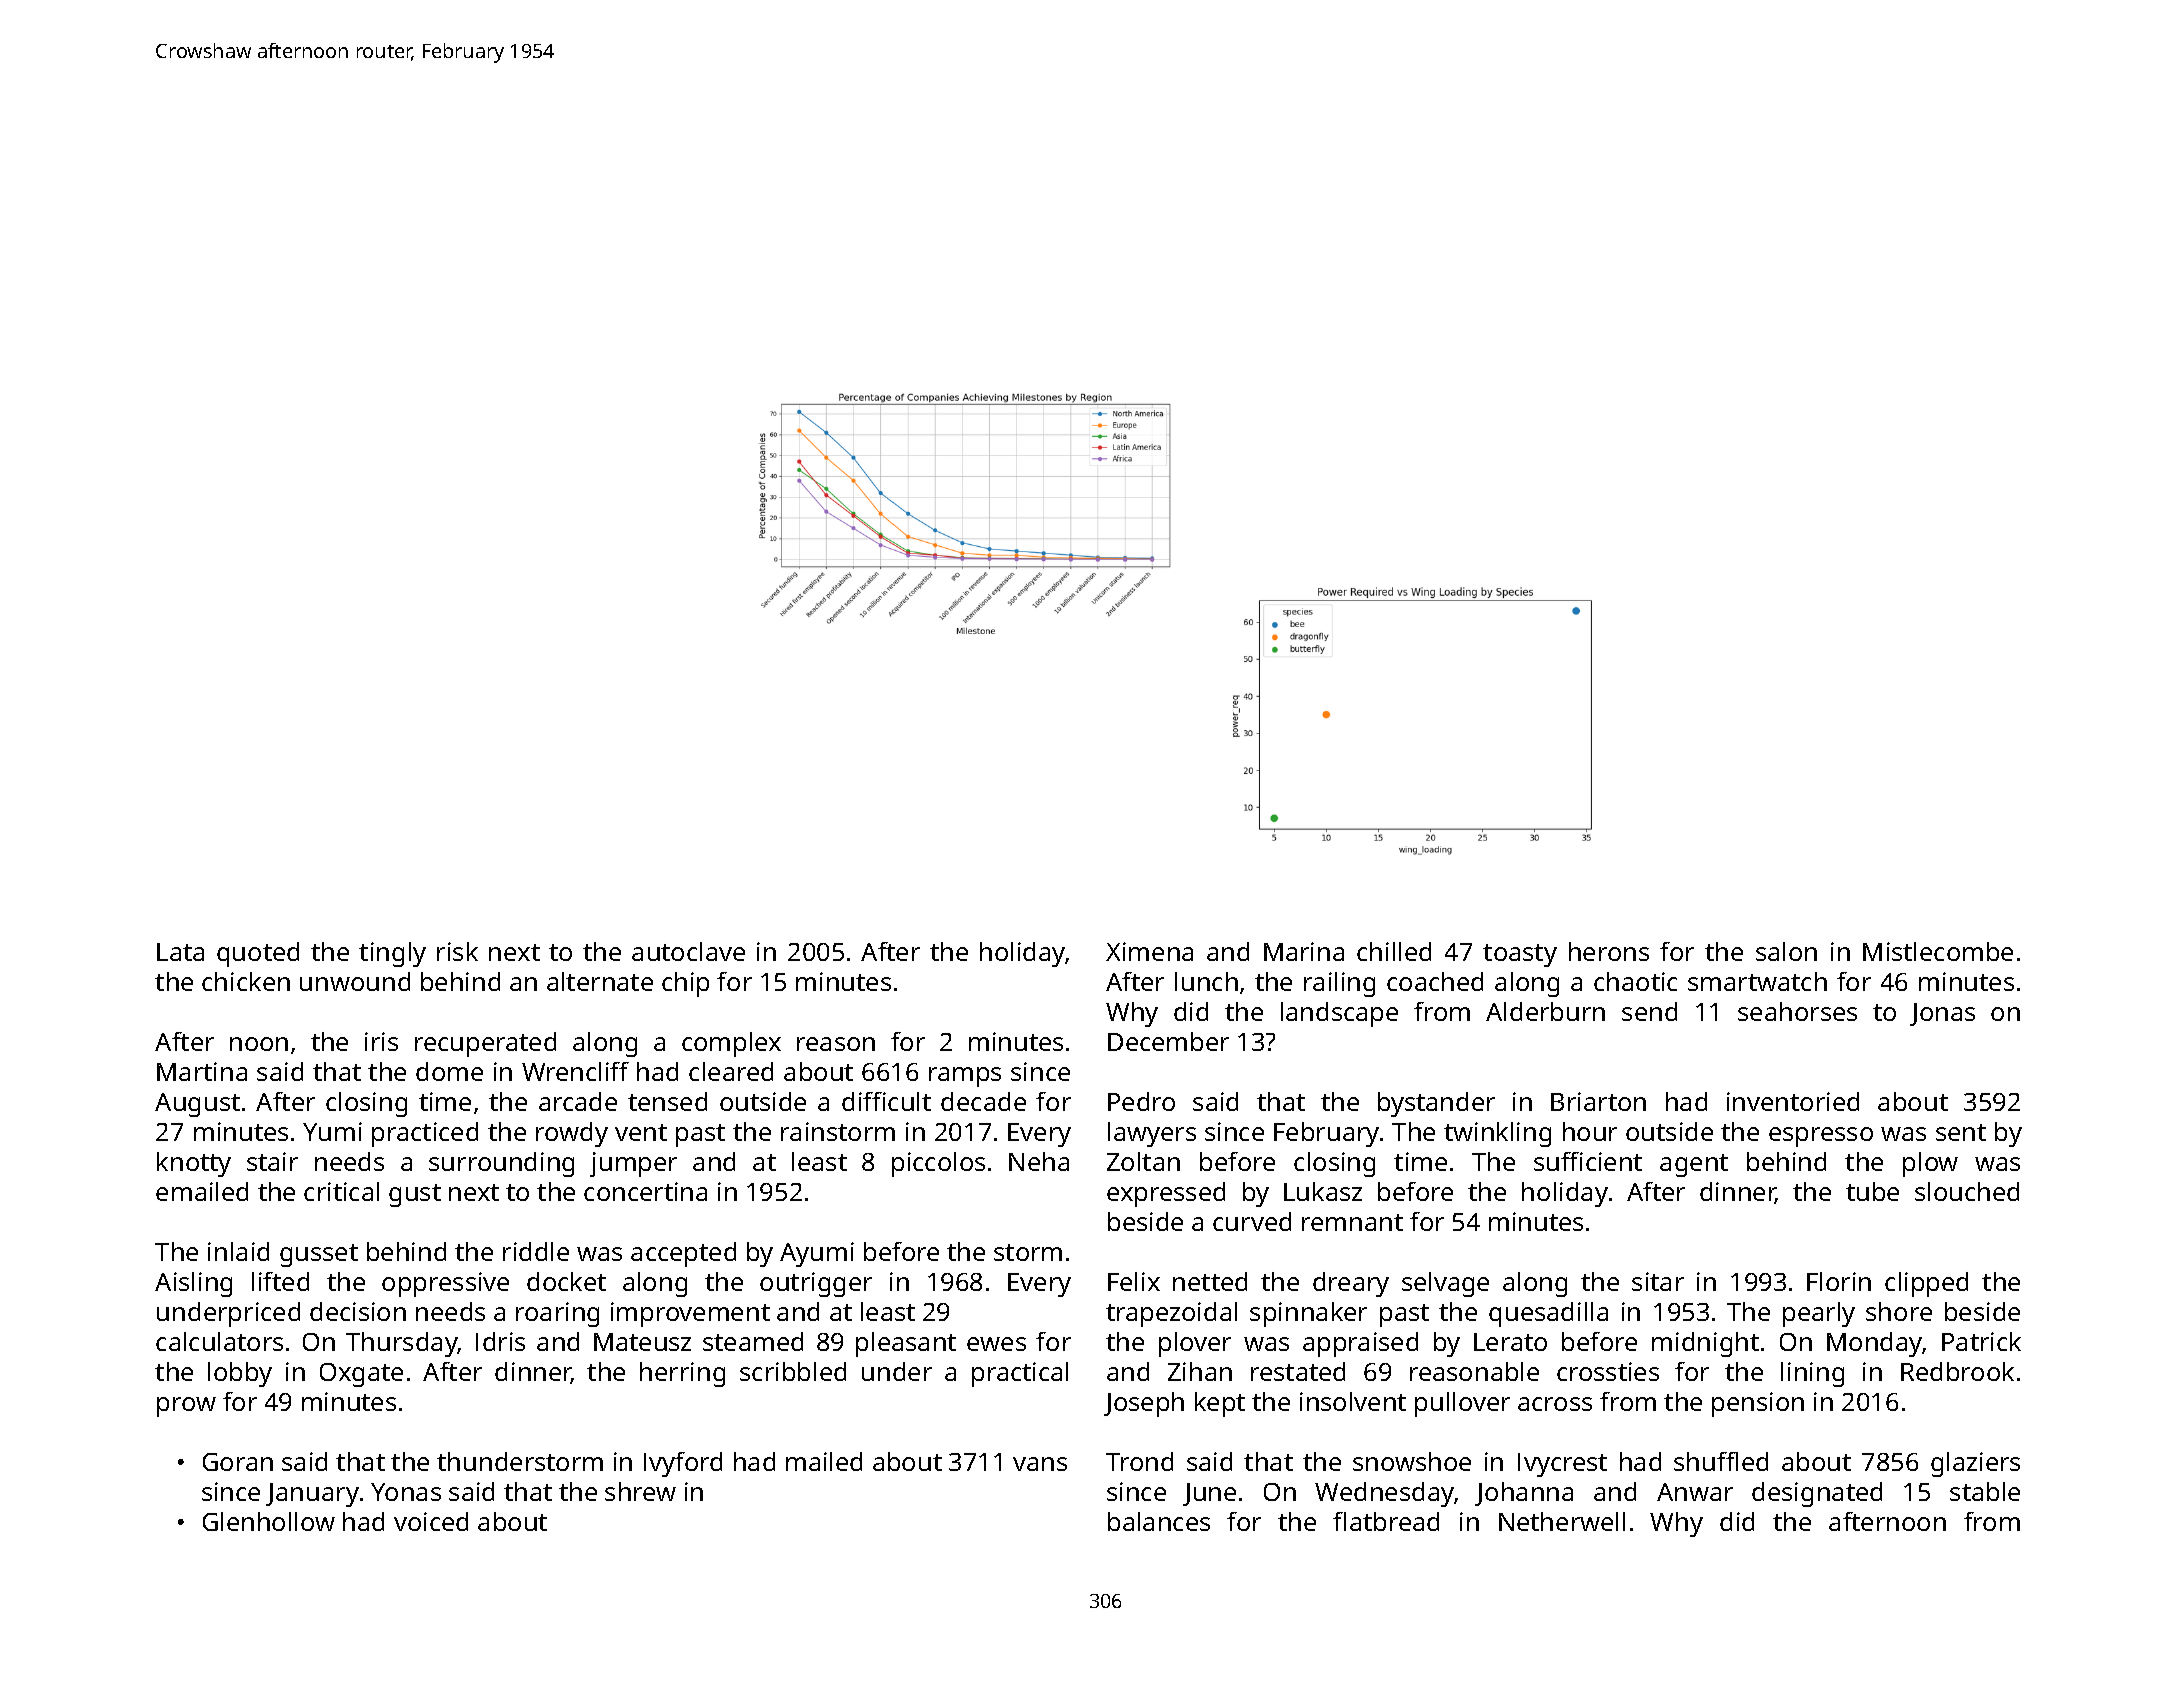 This image has height=1683, width=2178. I want to click on balances, so click(1159, 1521).
